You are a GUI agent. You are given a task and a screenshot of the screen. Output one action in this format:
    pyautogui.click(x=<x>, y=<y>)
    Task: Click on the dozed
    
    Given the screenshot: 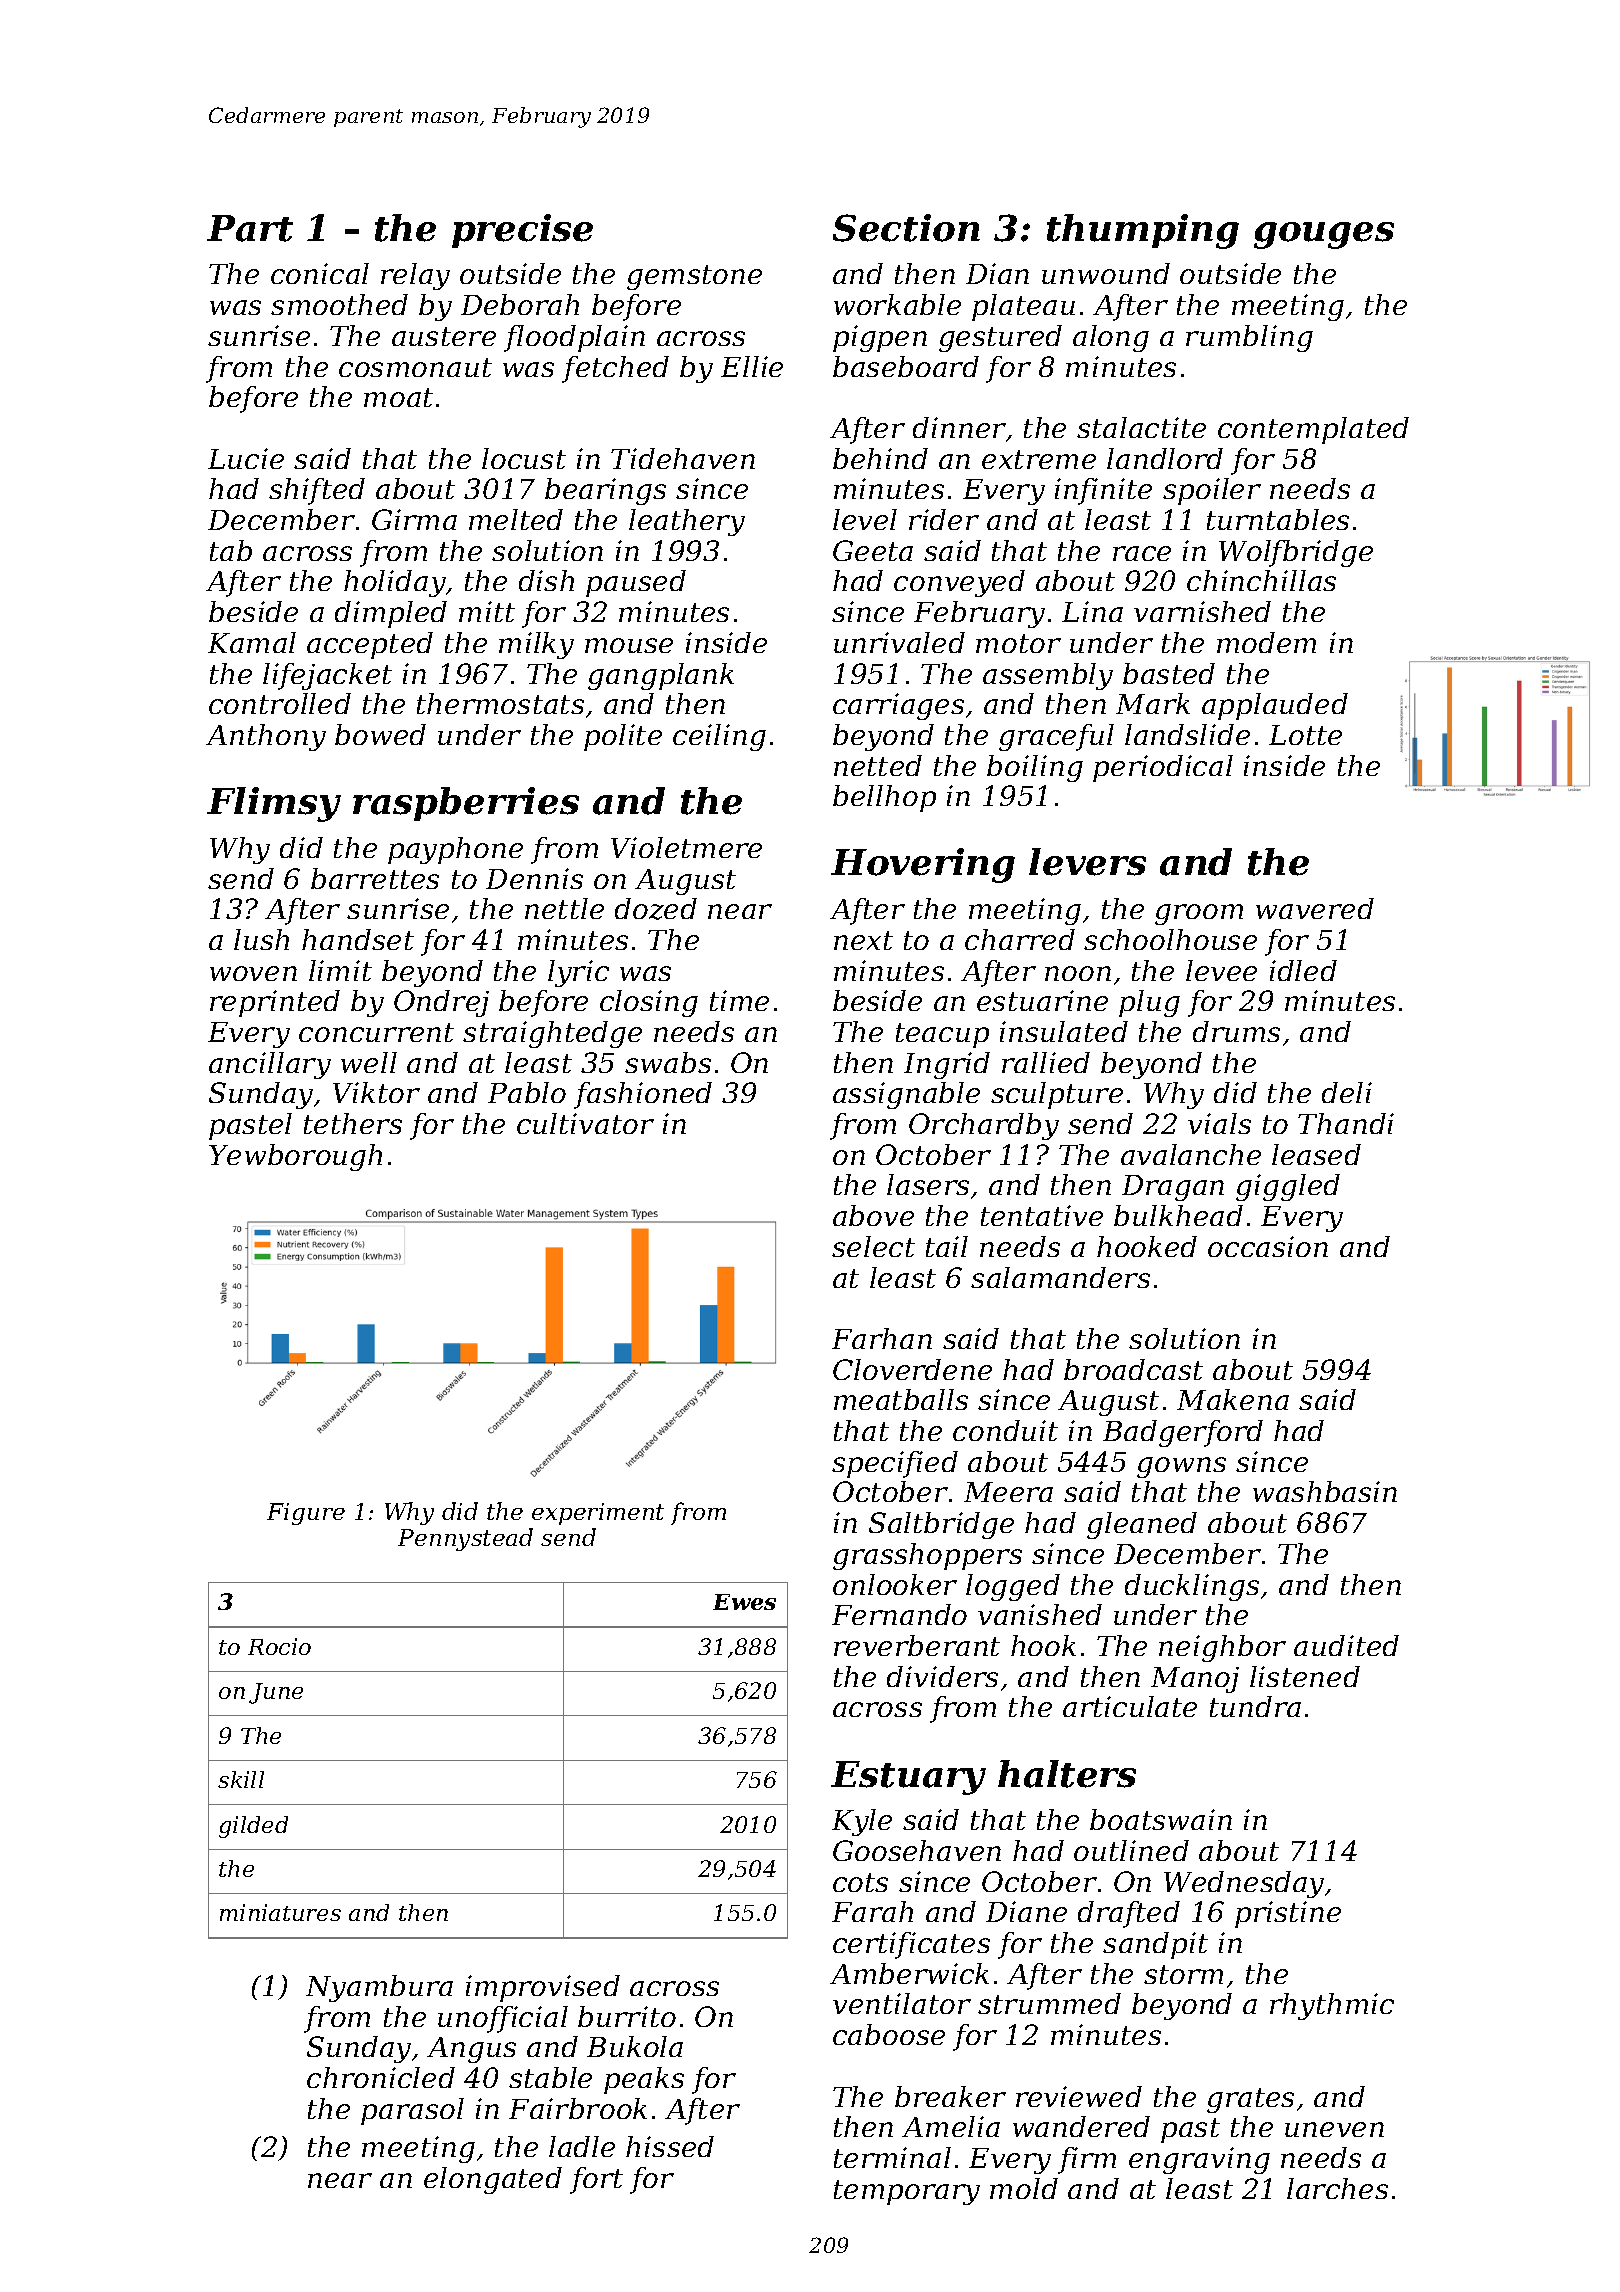 What is the action you would take?
    pyautogui.click(x=656, y=909)
